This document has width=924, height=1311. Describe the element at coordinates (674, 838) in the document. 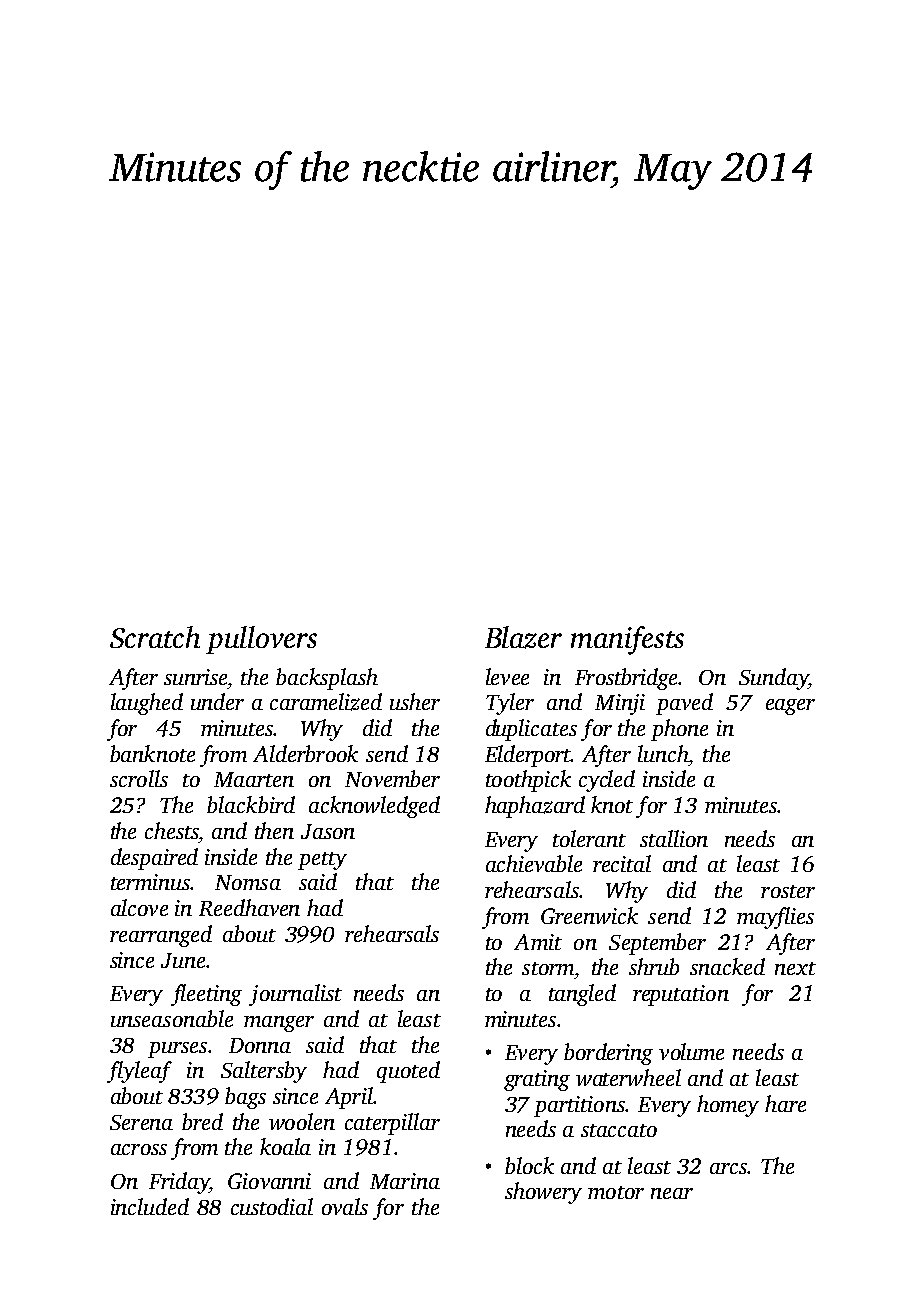

I see `stallion` at that location.
